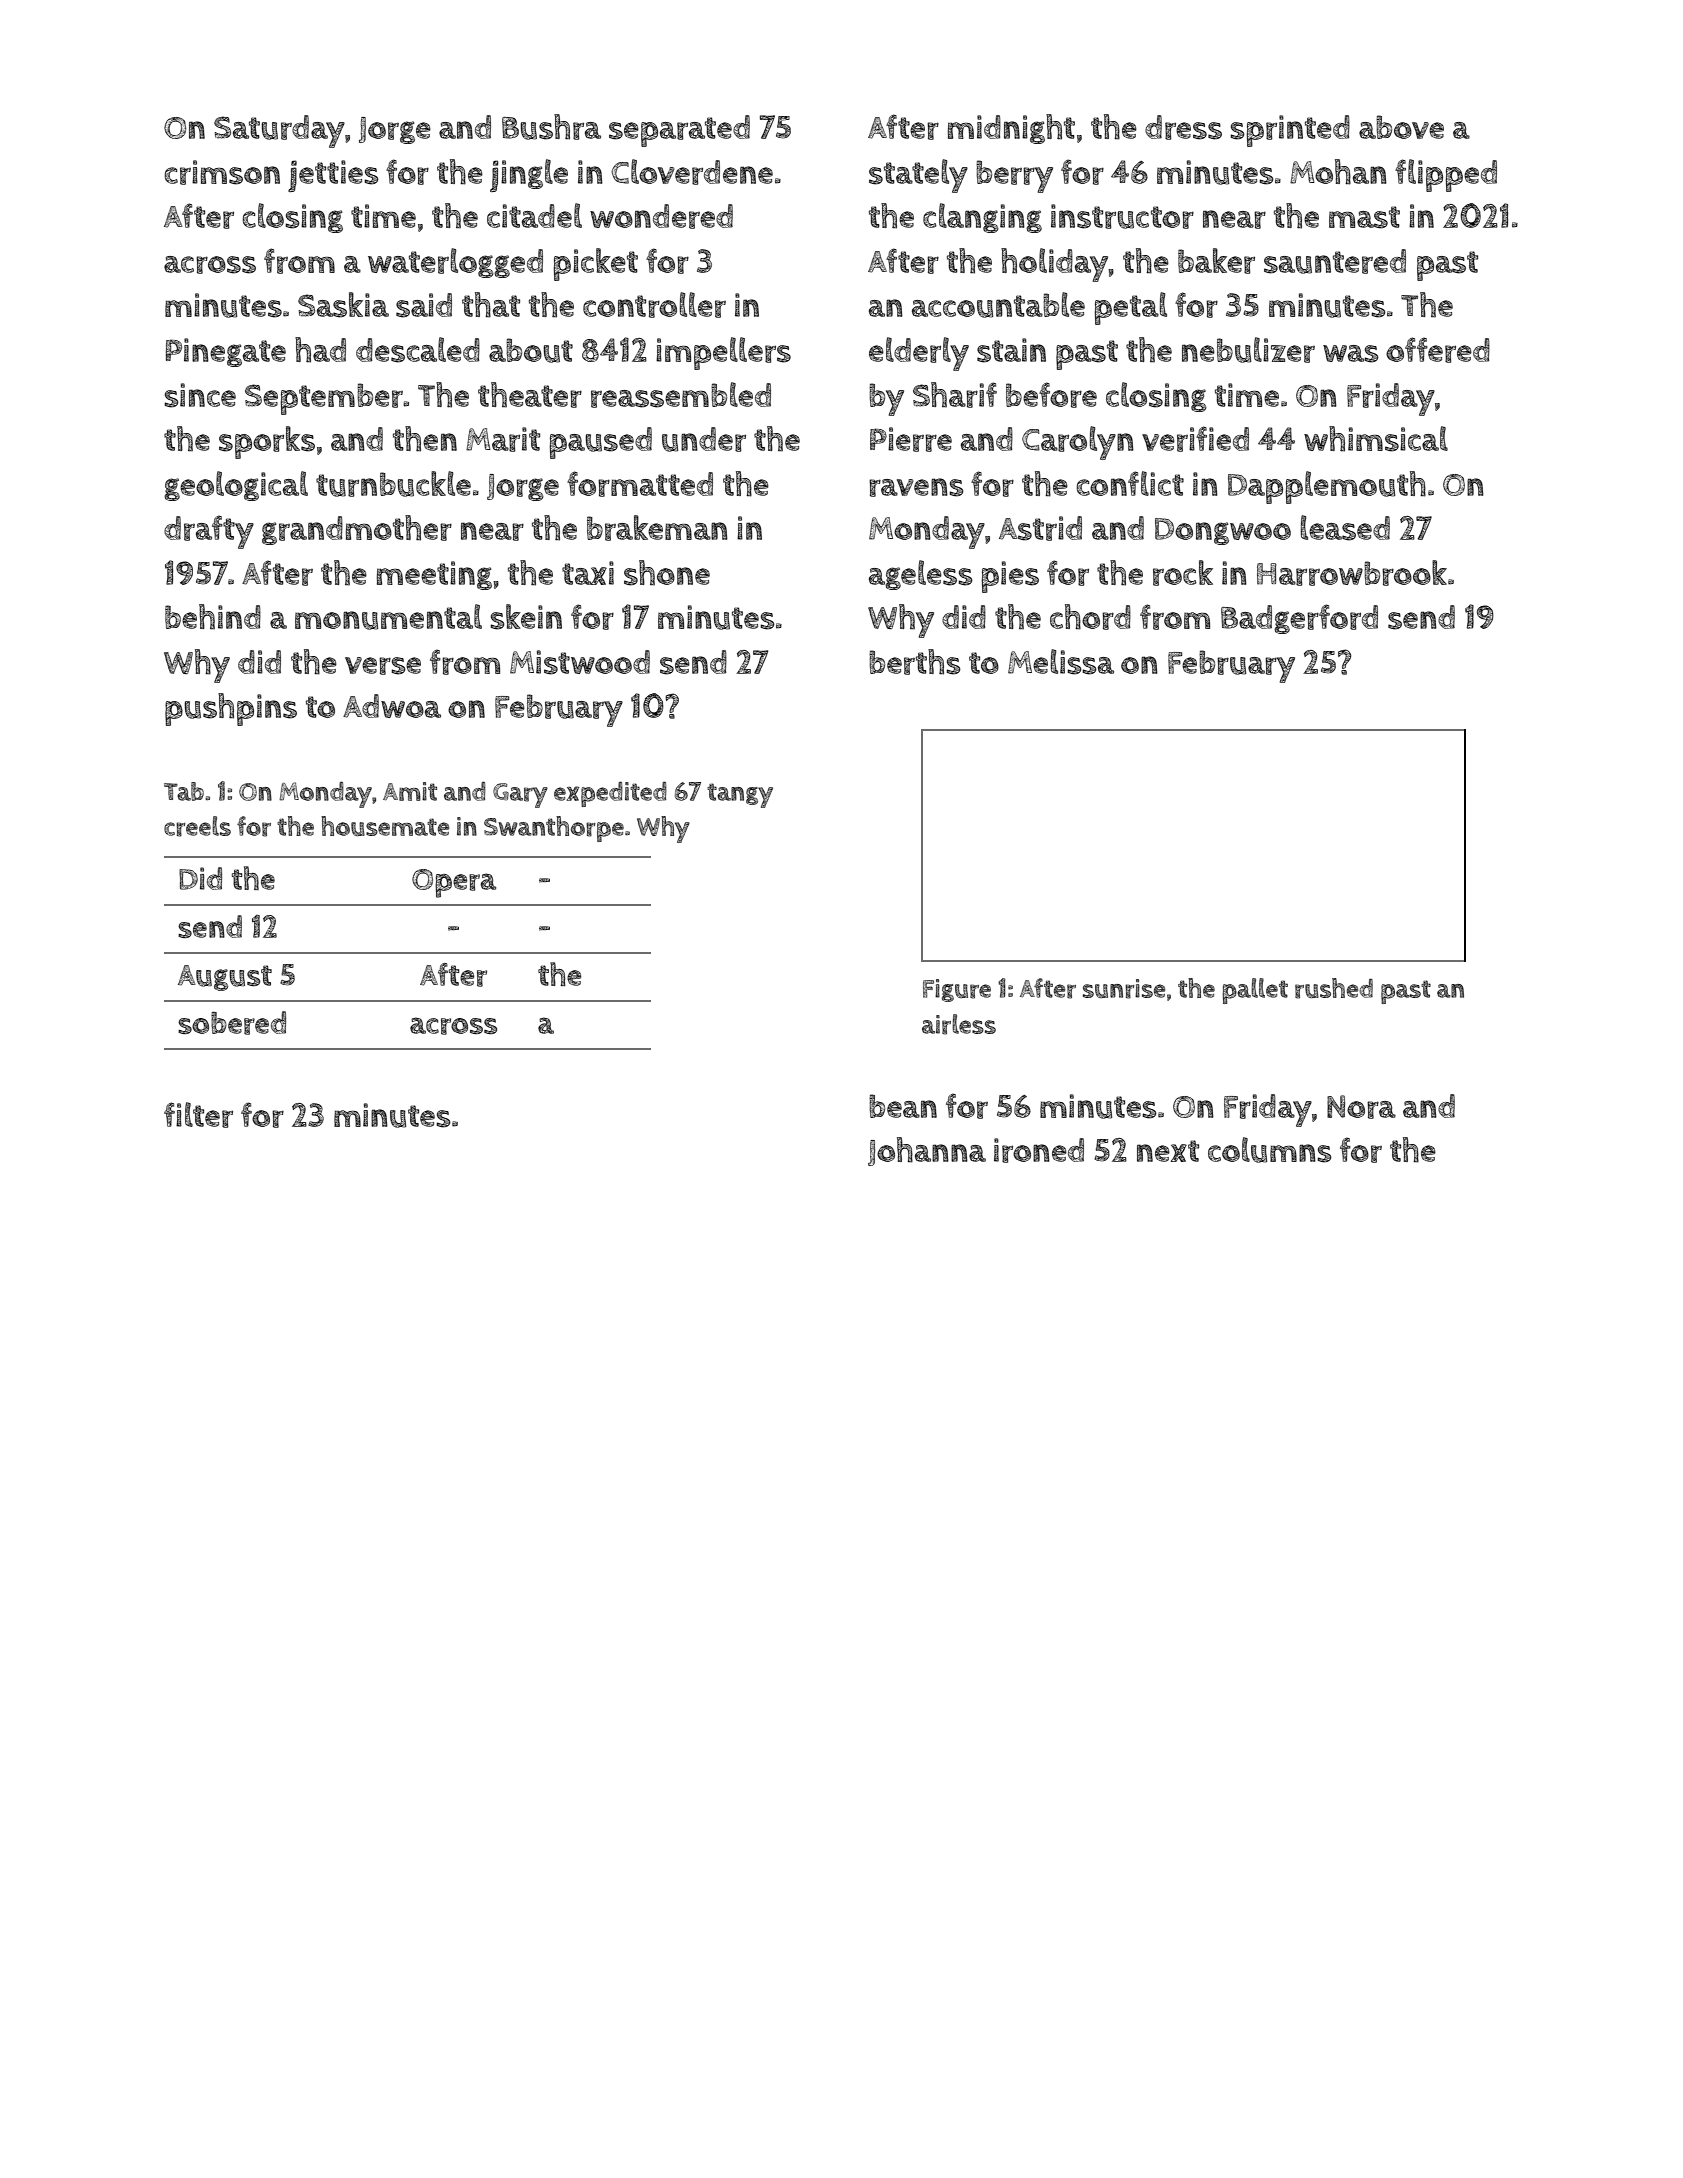  What do you see at coordinates (1401, 127) in the screenshot?
I see `above` at bounding box center [1401, 127].
